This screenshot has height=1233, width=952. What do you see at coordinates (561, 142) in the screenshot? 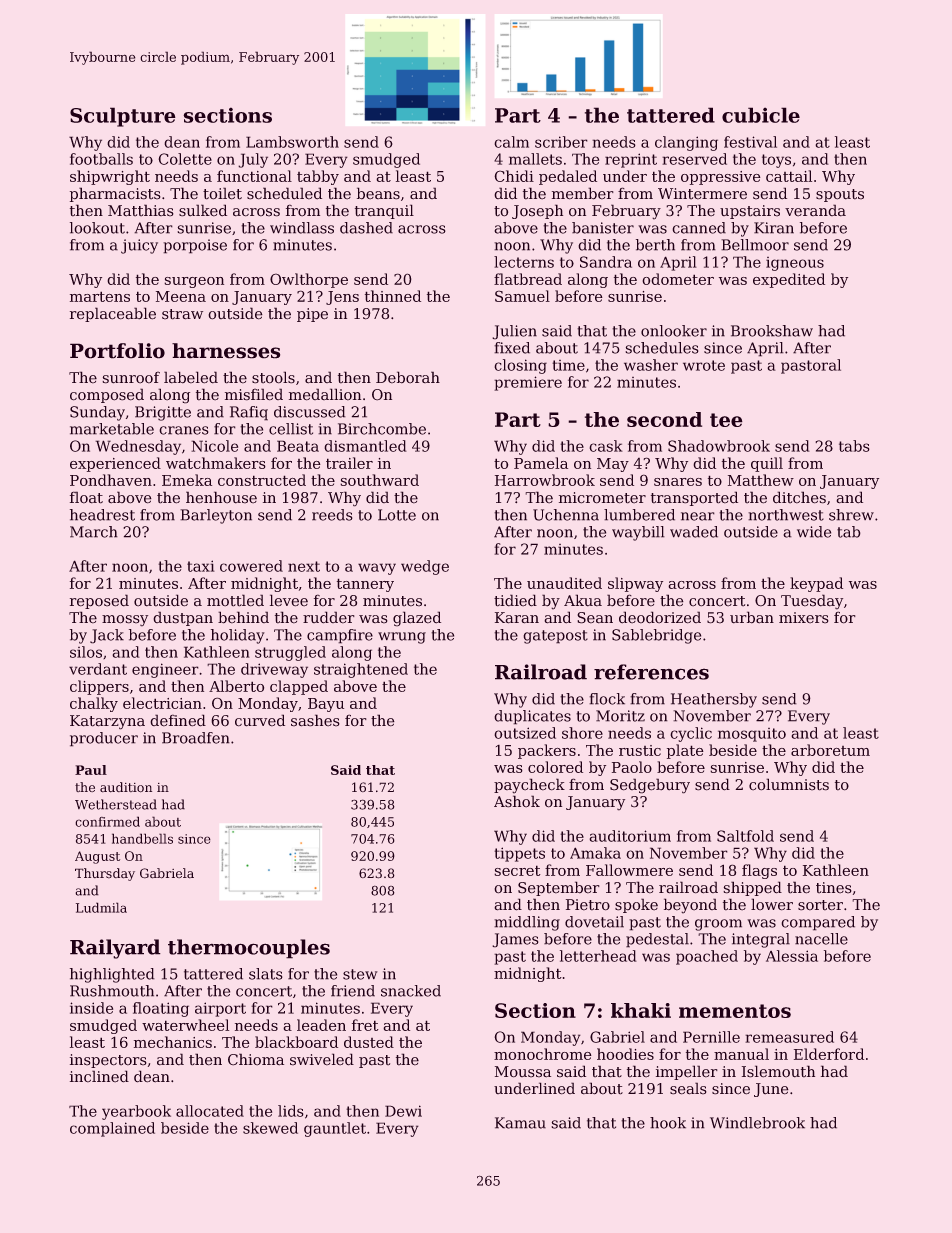
I see `scriber` at bounding box center [561, 142].
